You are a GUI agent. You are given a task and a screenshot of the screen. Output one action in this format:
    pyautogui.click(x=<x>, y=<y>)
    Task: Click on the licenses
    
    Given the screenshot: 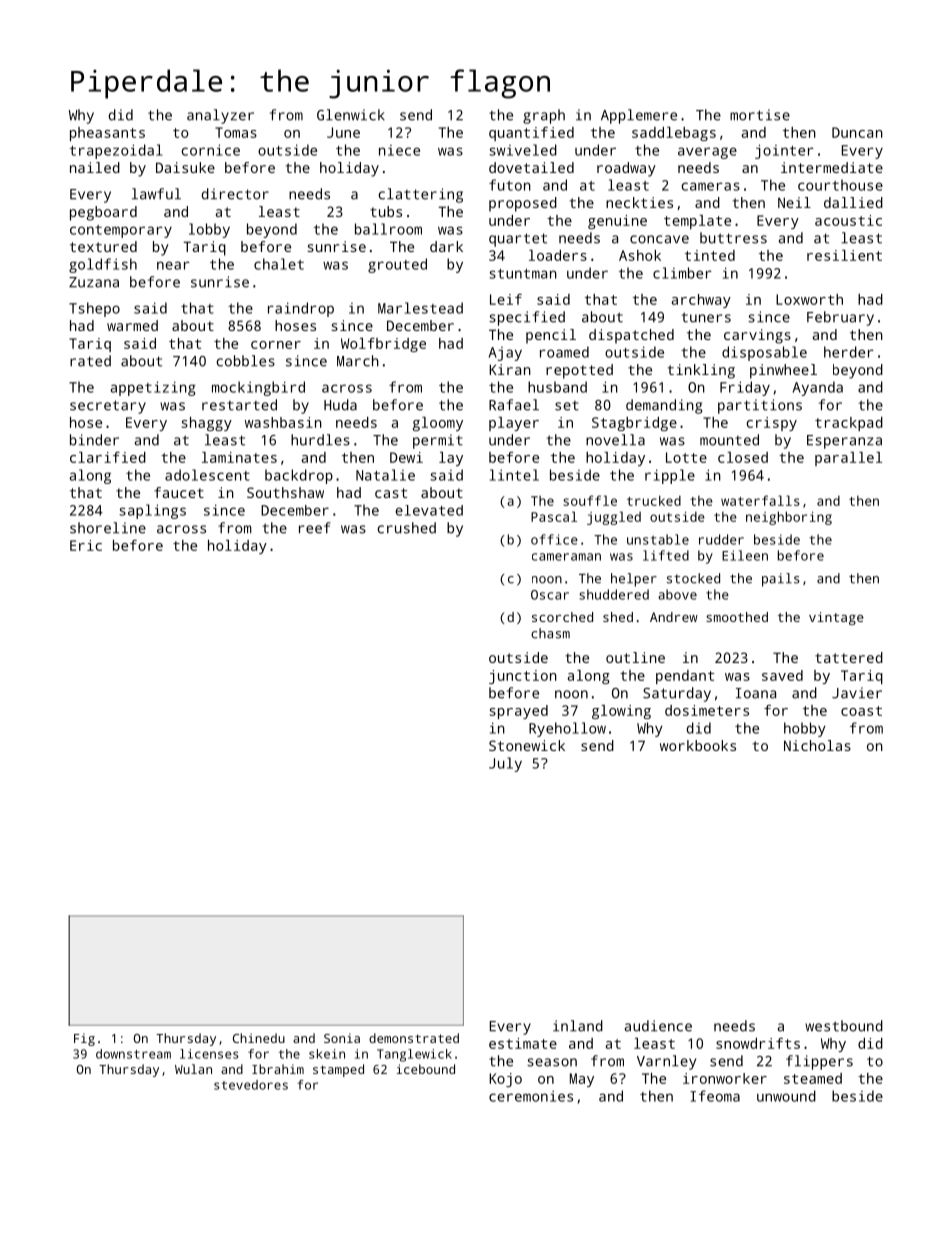 What is the action you would take?
    pyautogui.click(x=209, y=1054)
